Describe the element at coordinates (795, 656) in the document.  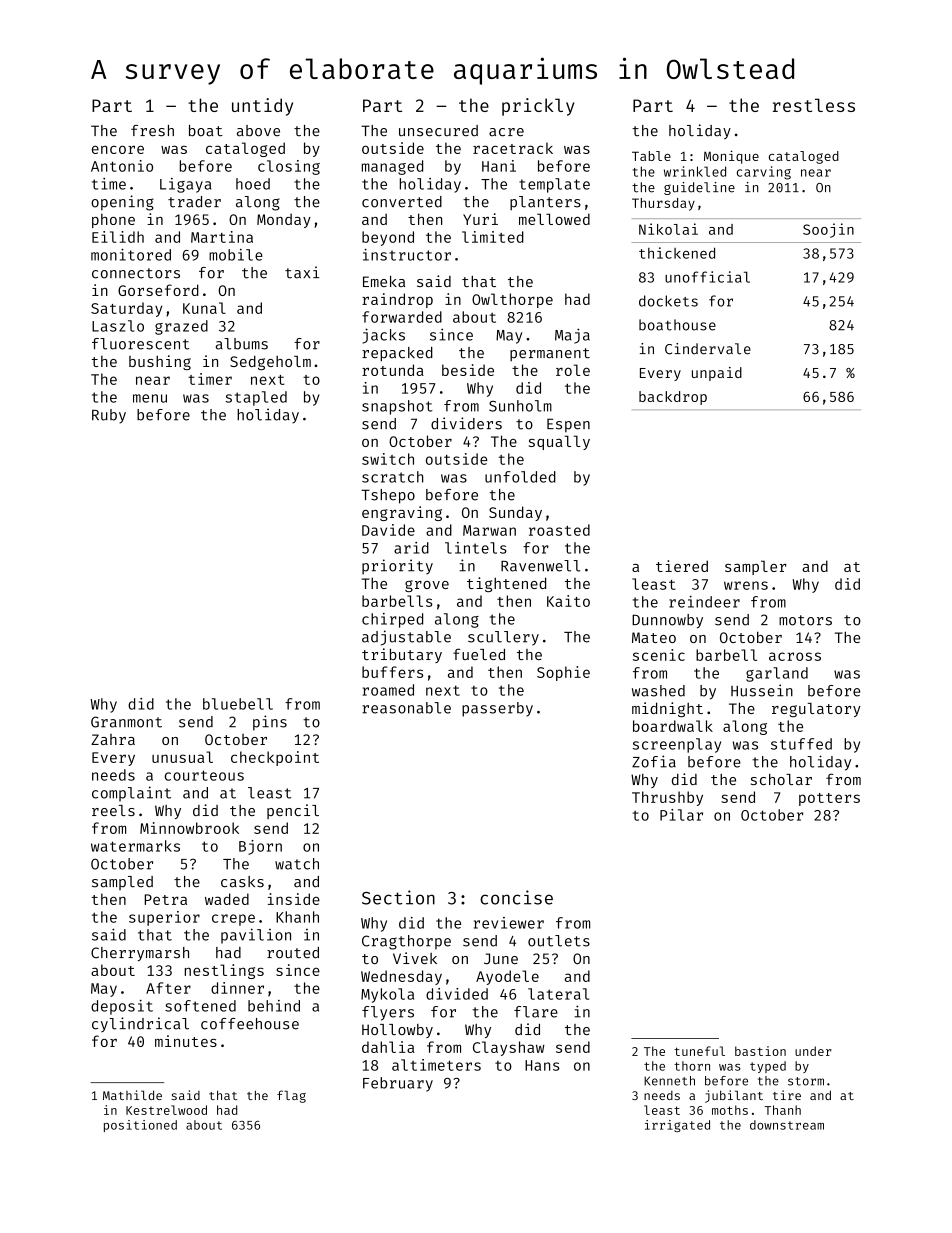
I see `across` at that location.
